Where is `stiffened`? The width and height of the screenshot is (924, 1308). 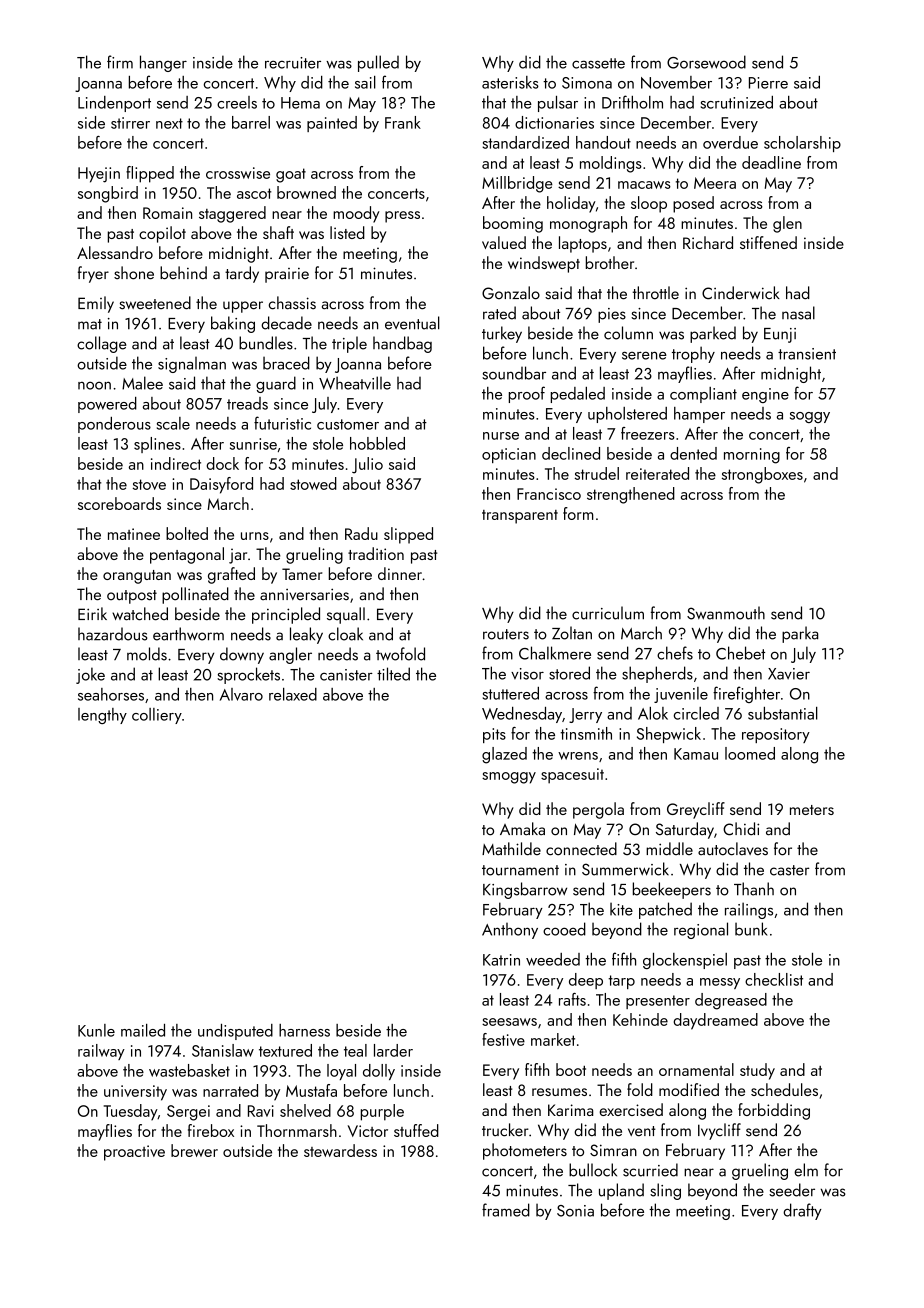
stiffened is located at coordinates (768, 242).
